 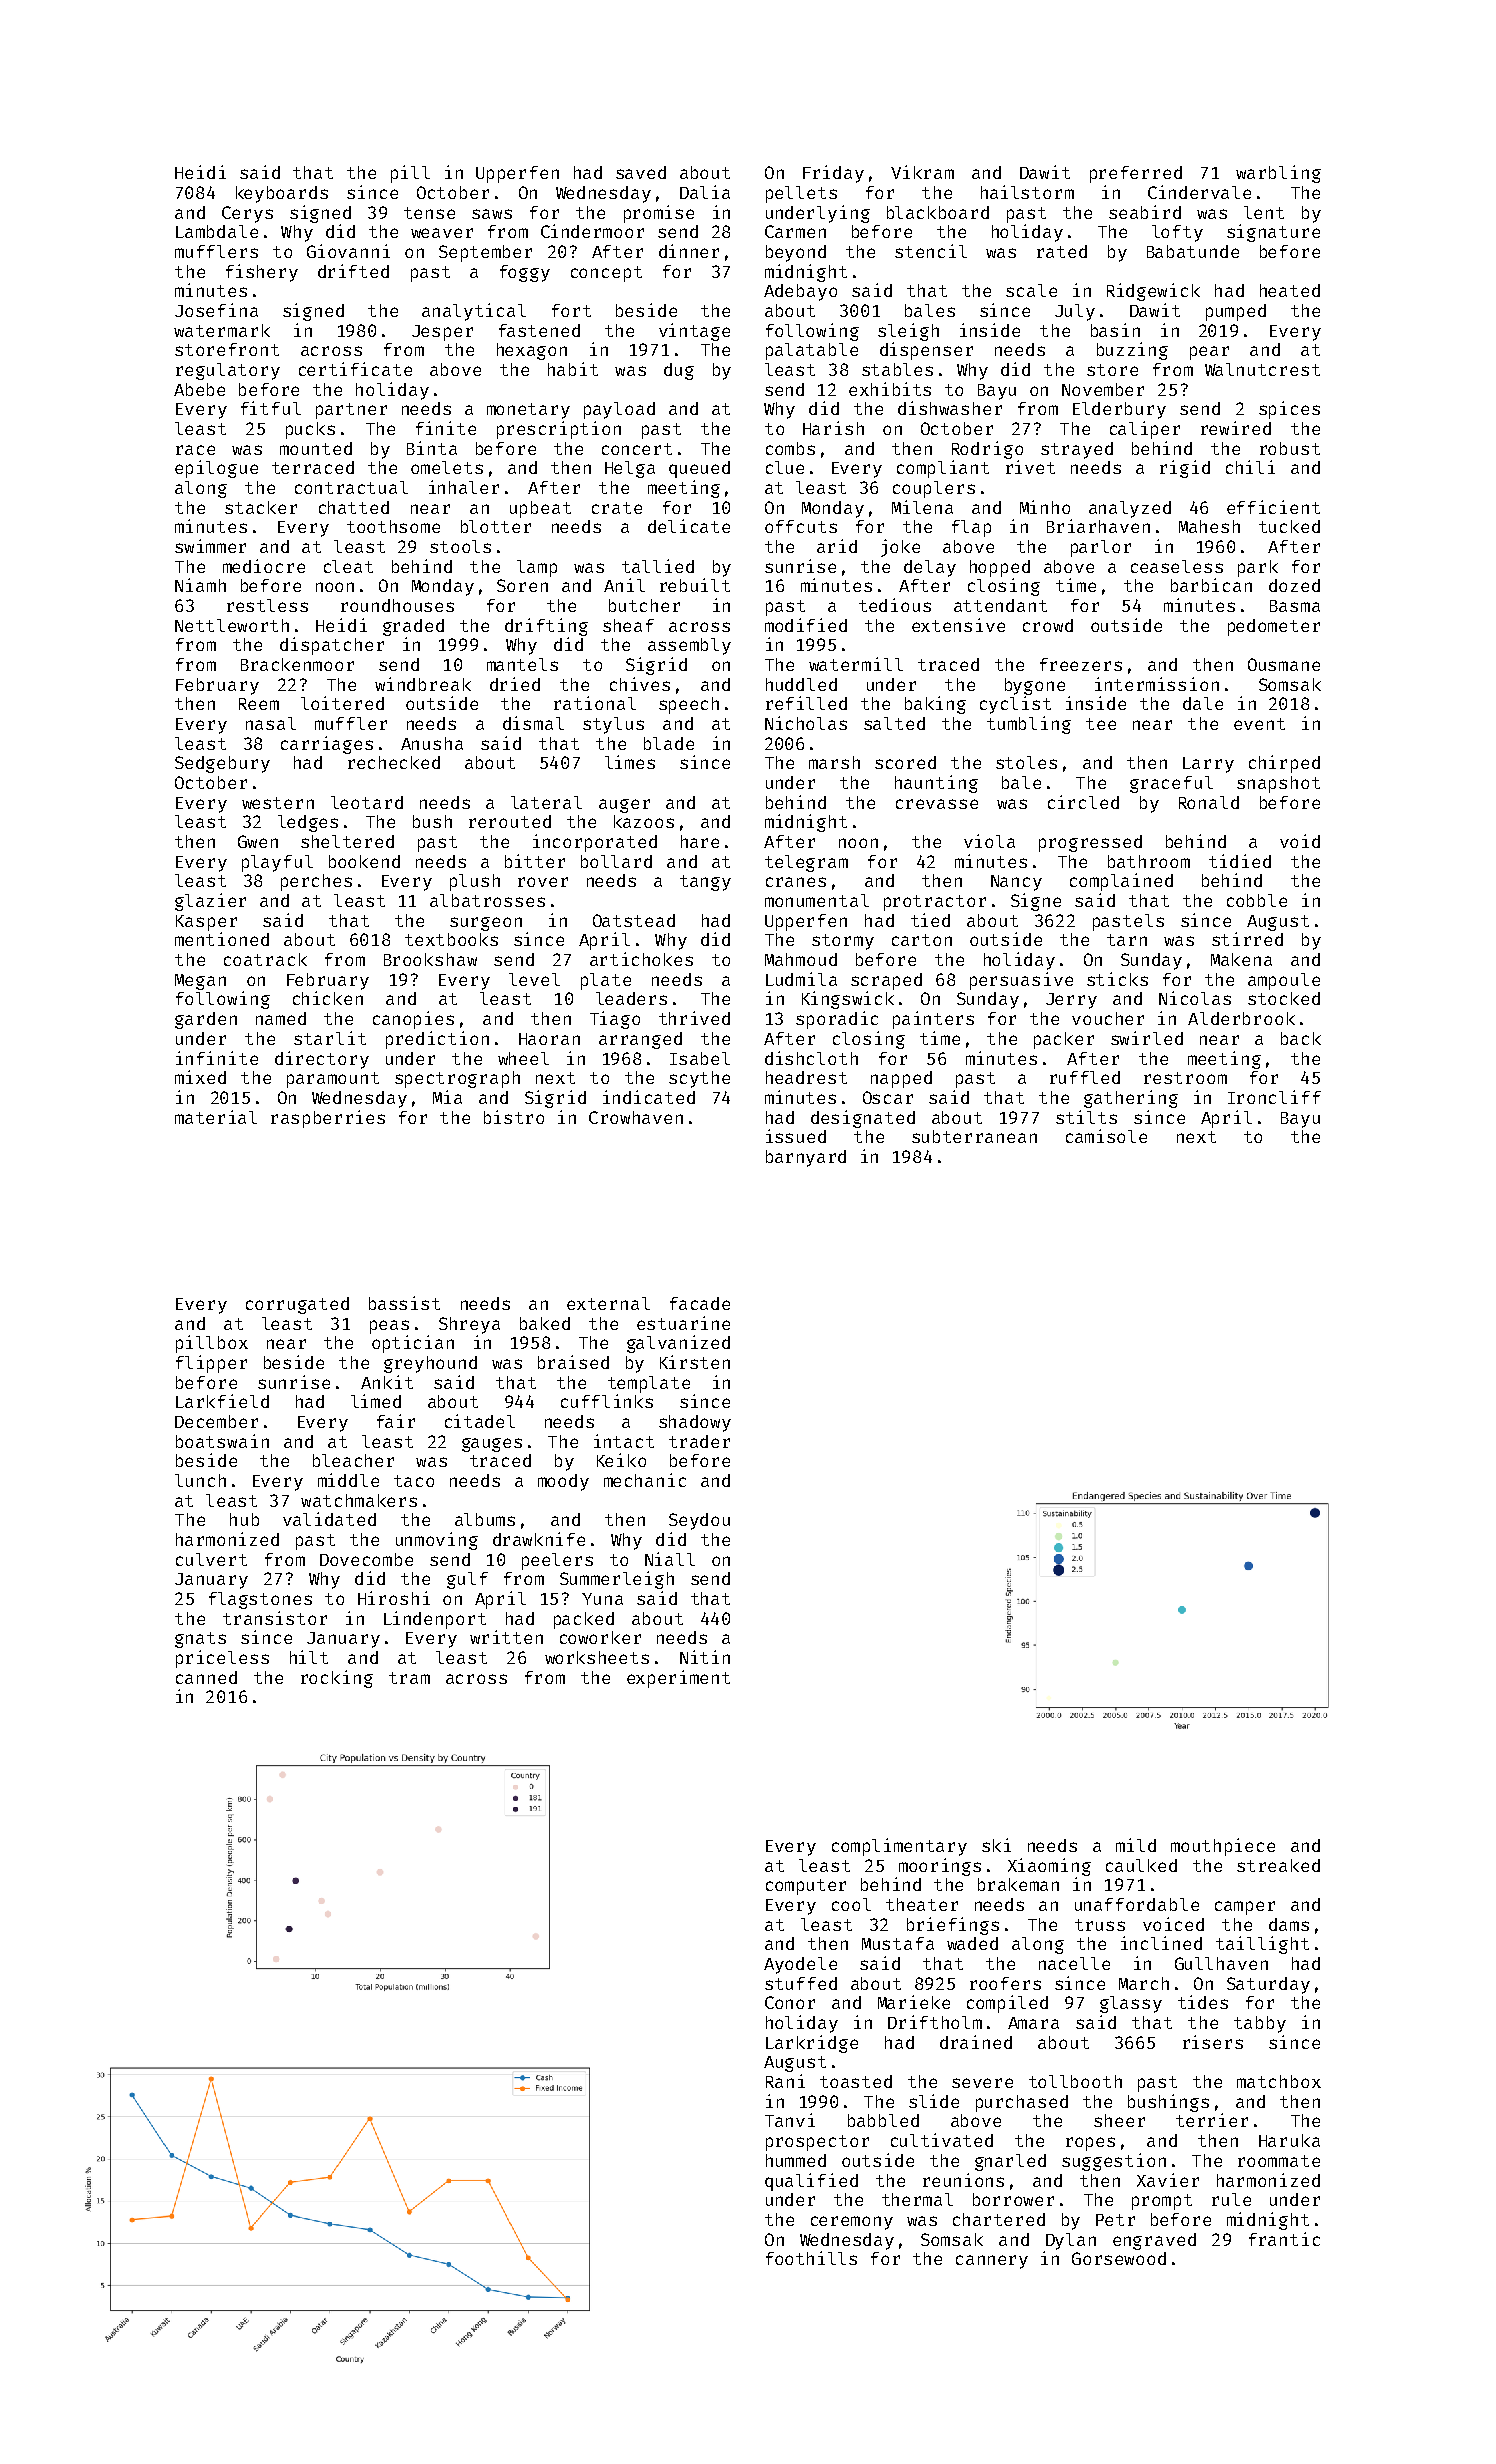 What do you see at coordinates (689, 705) in the screenshot?
I see `speech` at bounding box center [689, 705].
